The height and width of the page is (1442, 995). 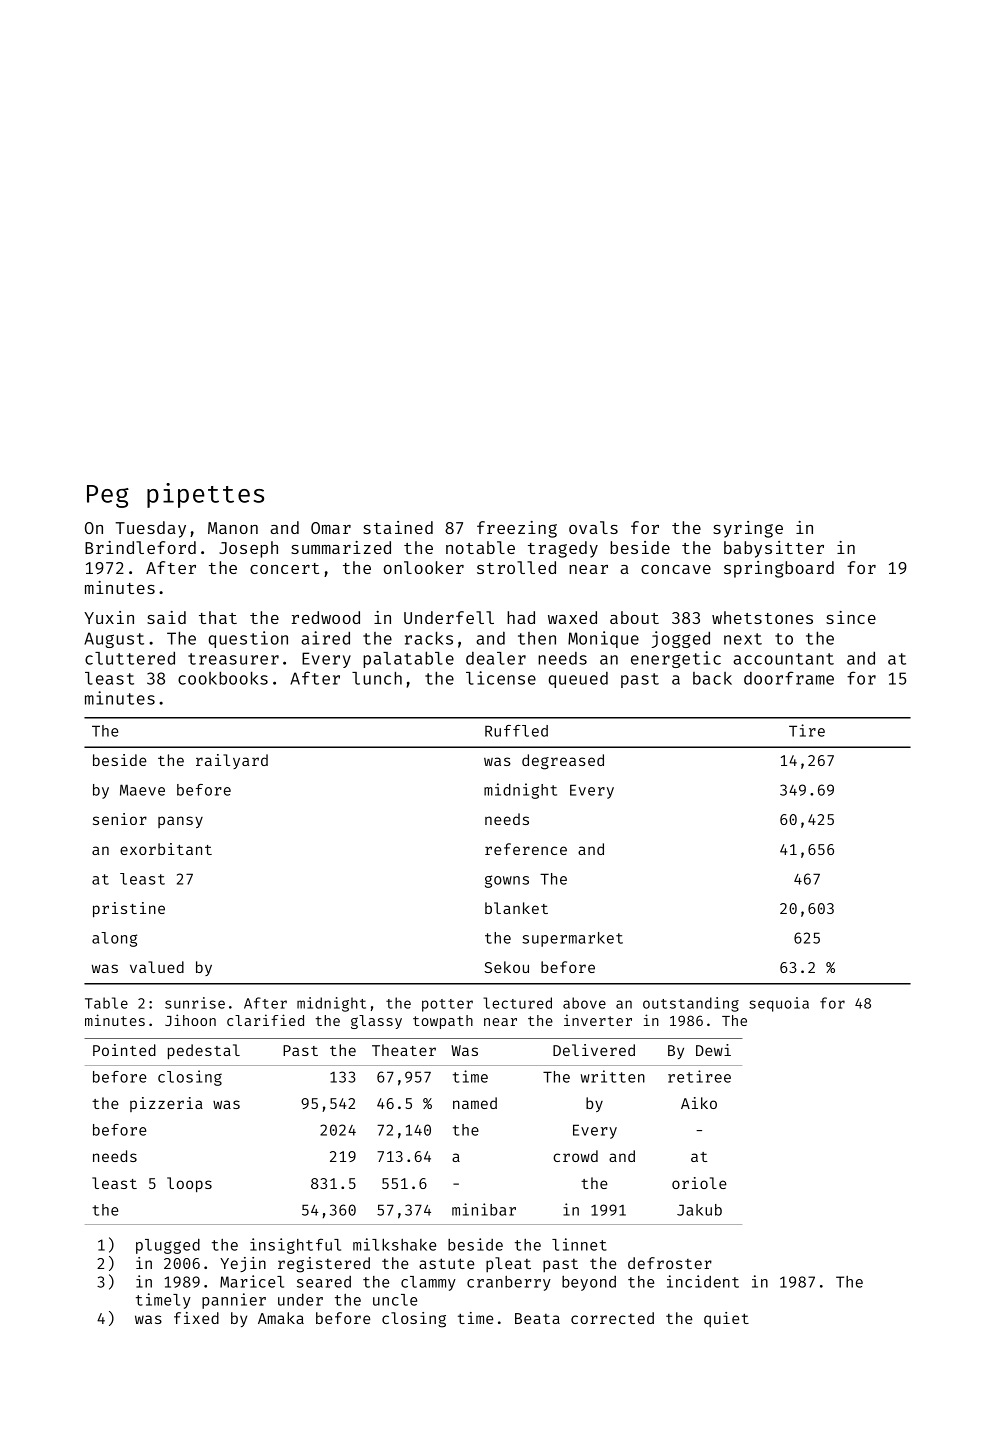 I want to click on syringe, so click(x=748, y=529).
